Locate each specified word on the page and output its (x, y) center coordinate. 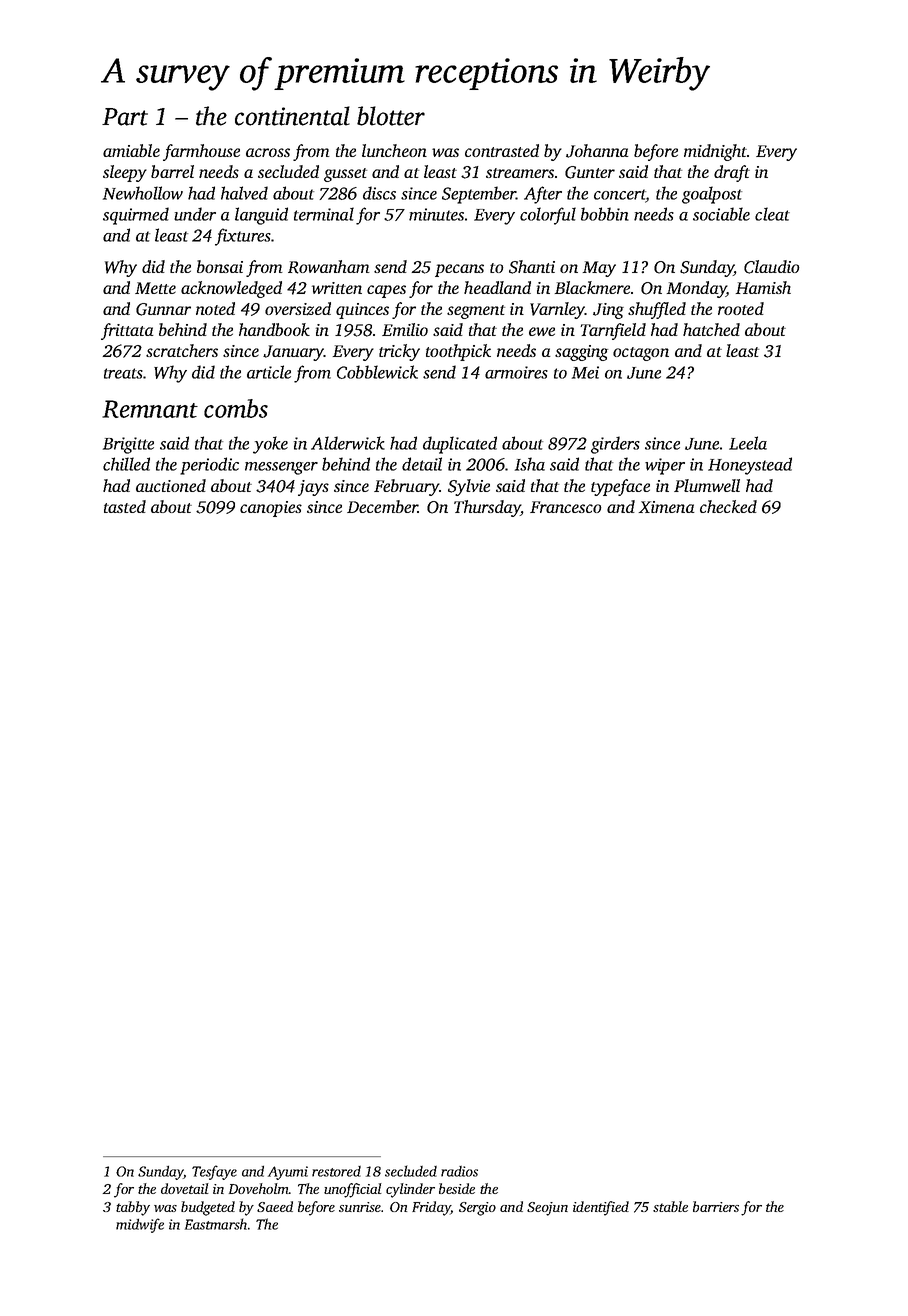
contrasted (502, 150)
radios (459, 1171)
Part (125, 117)
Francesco (565, 507)
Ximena (667, 507)
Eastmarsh (216, 1224)
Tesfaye (214, 1172)
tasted (125, 506)
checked (728, 506)
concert (620, 195)
